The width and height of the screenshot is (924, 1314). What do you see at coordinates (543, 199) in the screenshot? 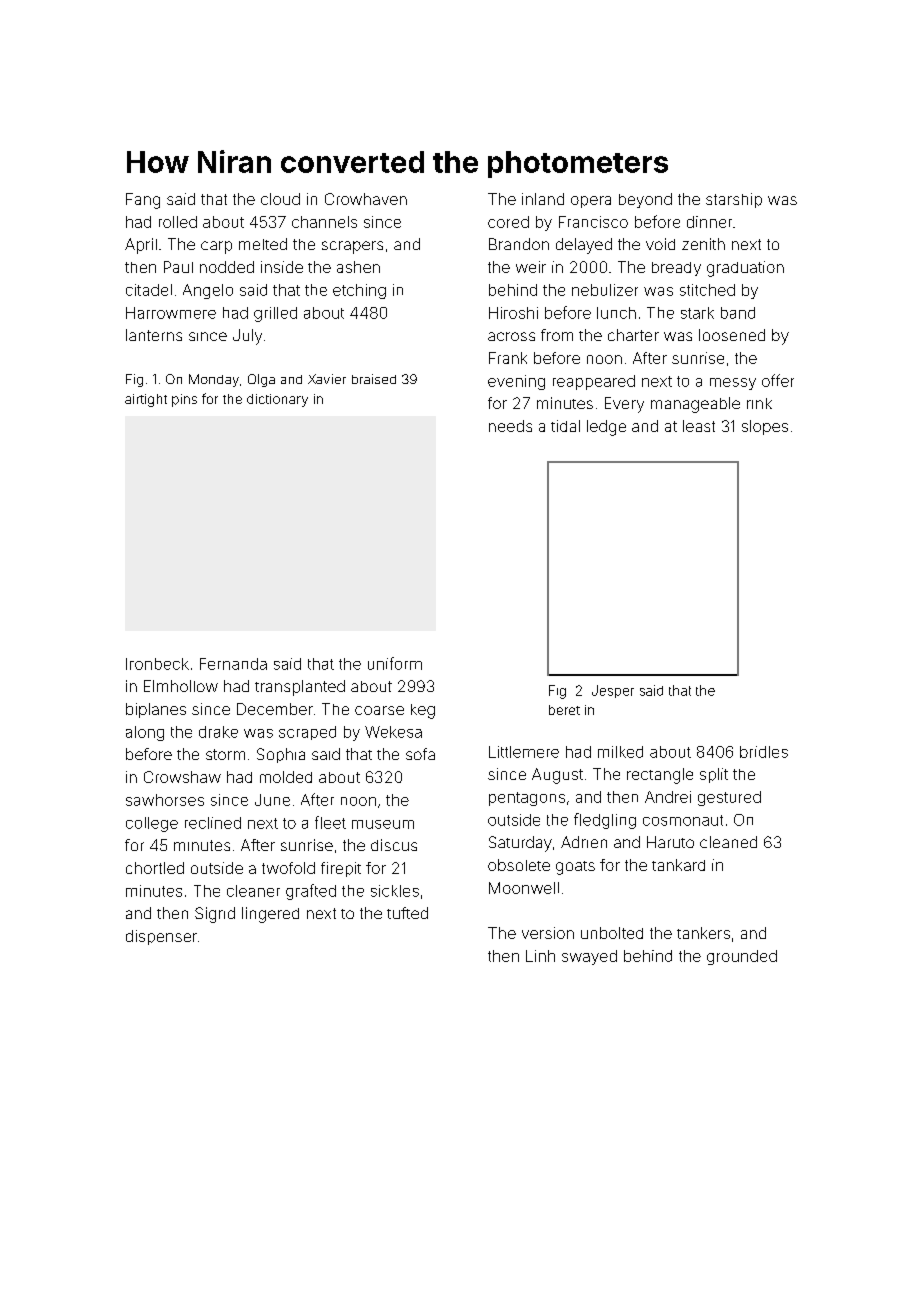
I see `inland` at bounding box center [543, 199].
